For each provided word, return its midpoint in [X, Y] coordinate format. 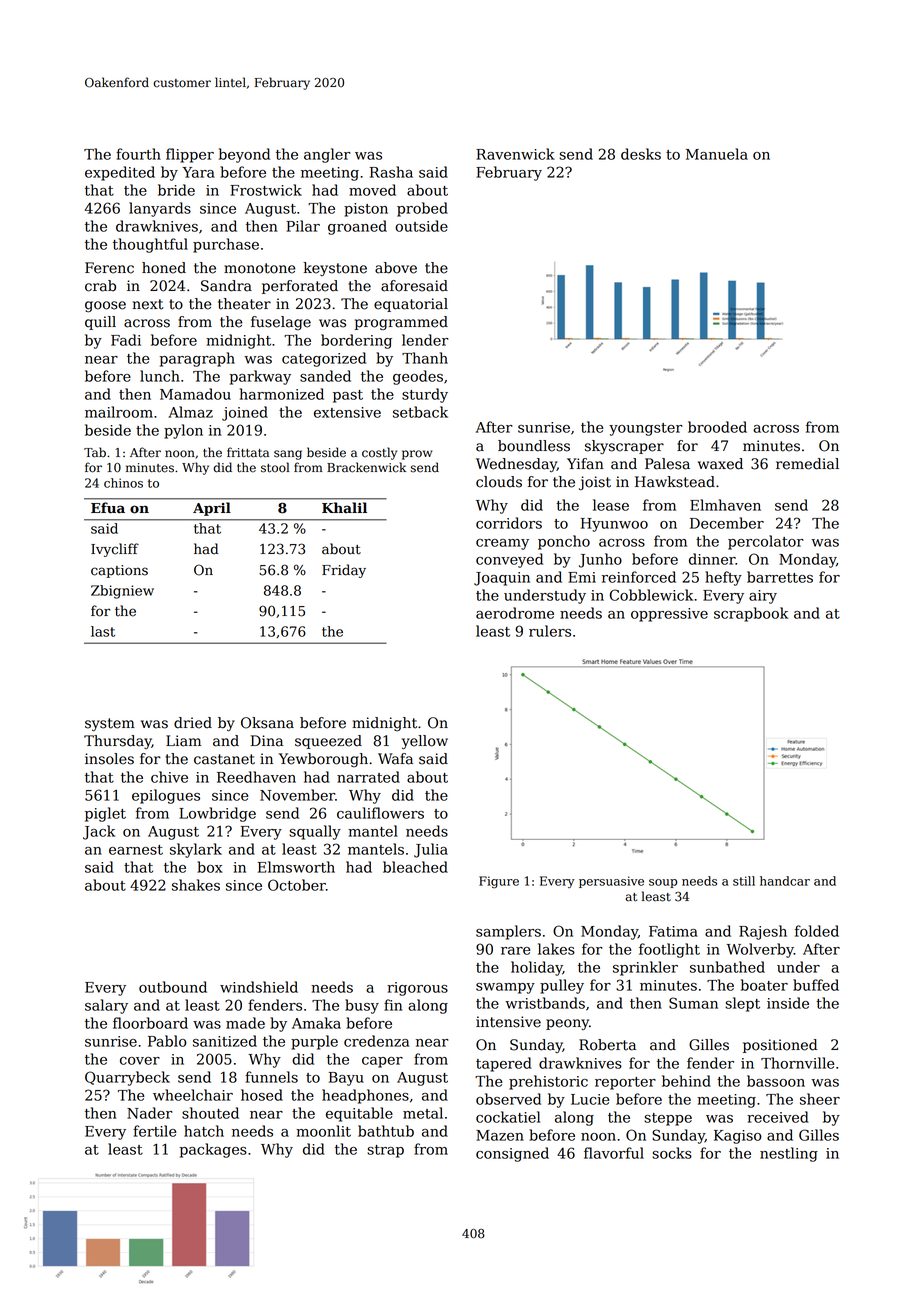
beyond [244, 155]
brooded [717, 427]
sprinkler [645, 968]
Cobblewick [651, 595]
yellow [425, 742]
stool [275, 467]
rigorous [417, 989]
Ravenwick [515, 154]
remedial [807, 464]
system [110, 724]
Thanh [425, 358]
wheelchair [193, 1095]
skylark [196, 850]
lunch [160, 376]
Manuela [717, 154]
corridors [509, 523]
